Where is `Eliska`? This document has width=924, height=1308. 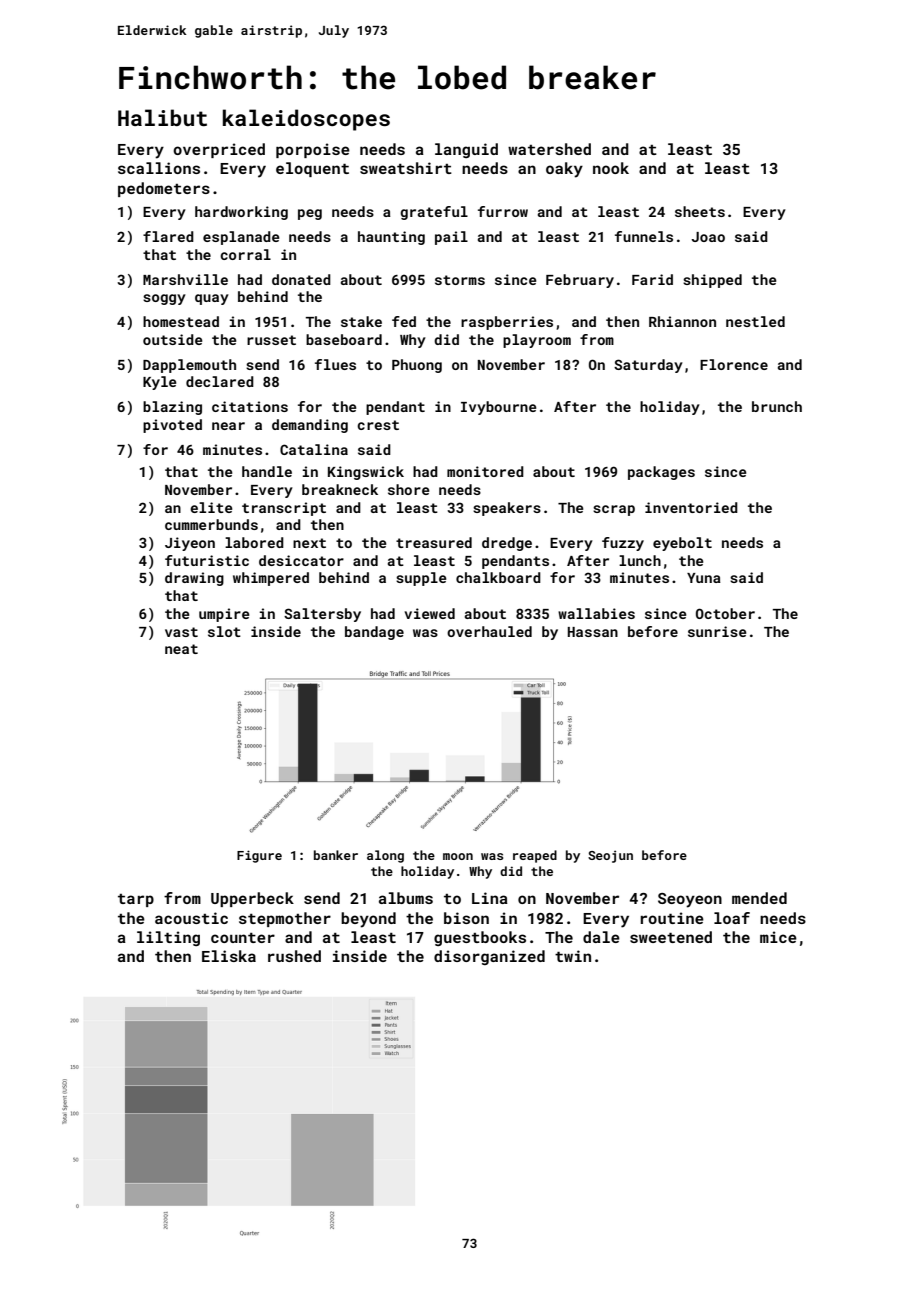 Eliska is located at coordinates (229, 956).
